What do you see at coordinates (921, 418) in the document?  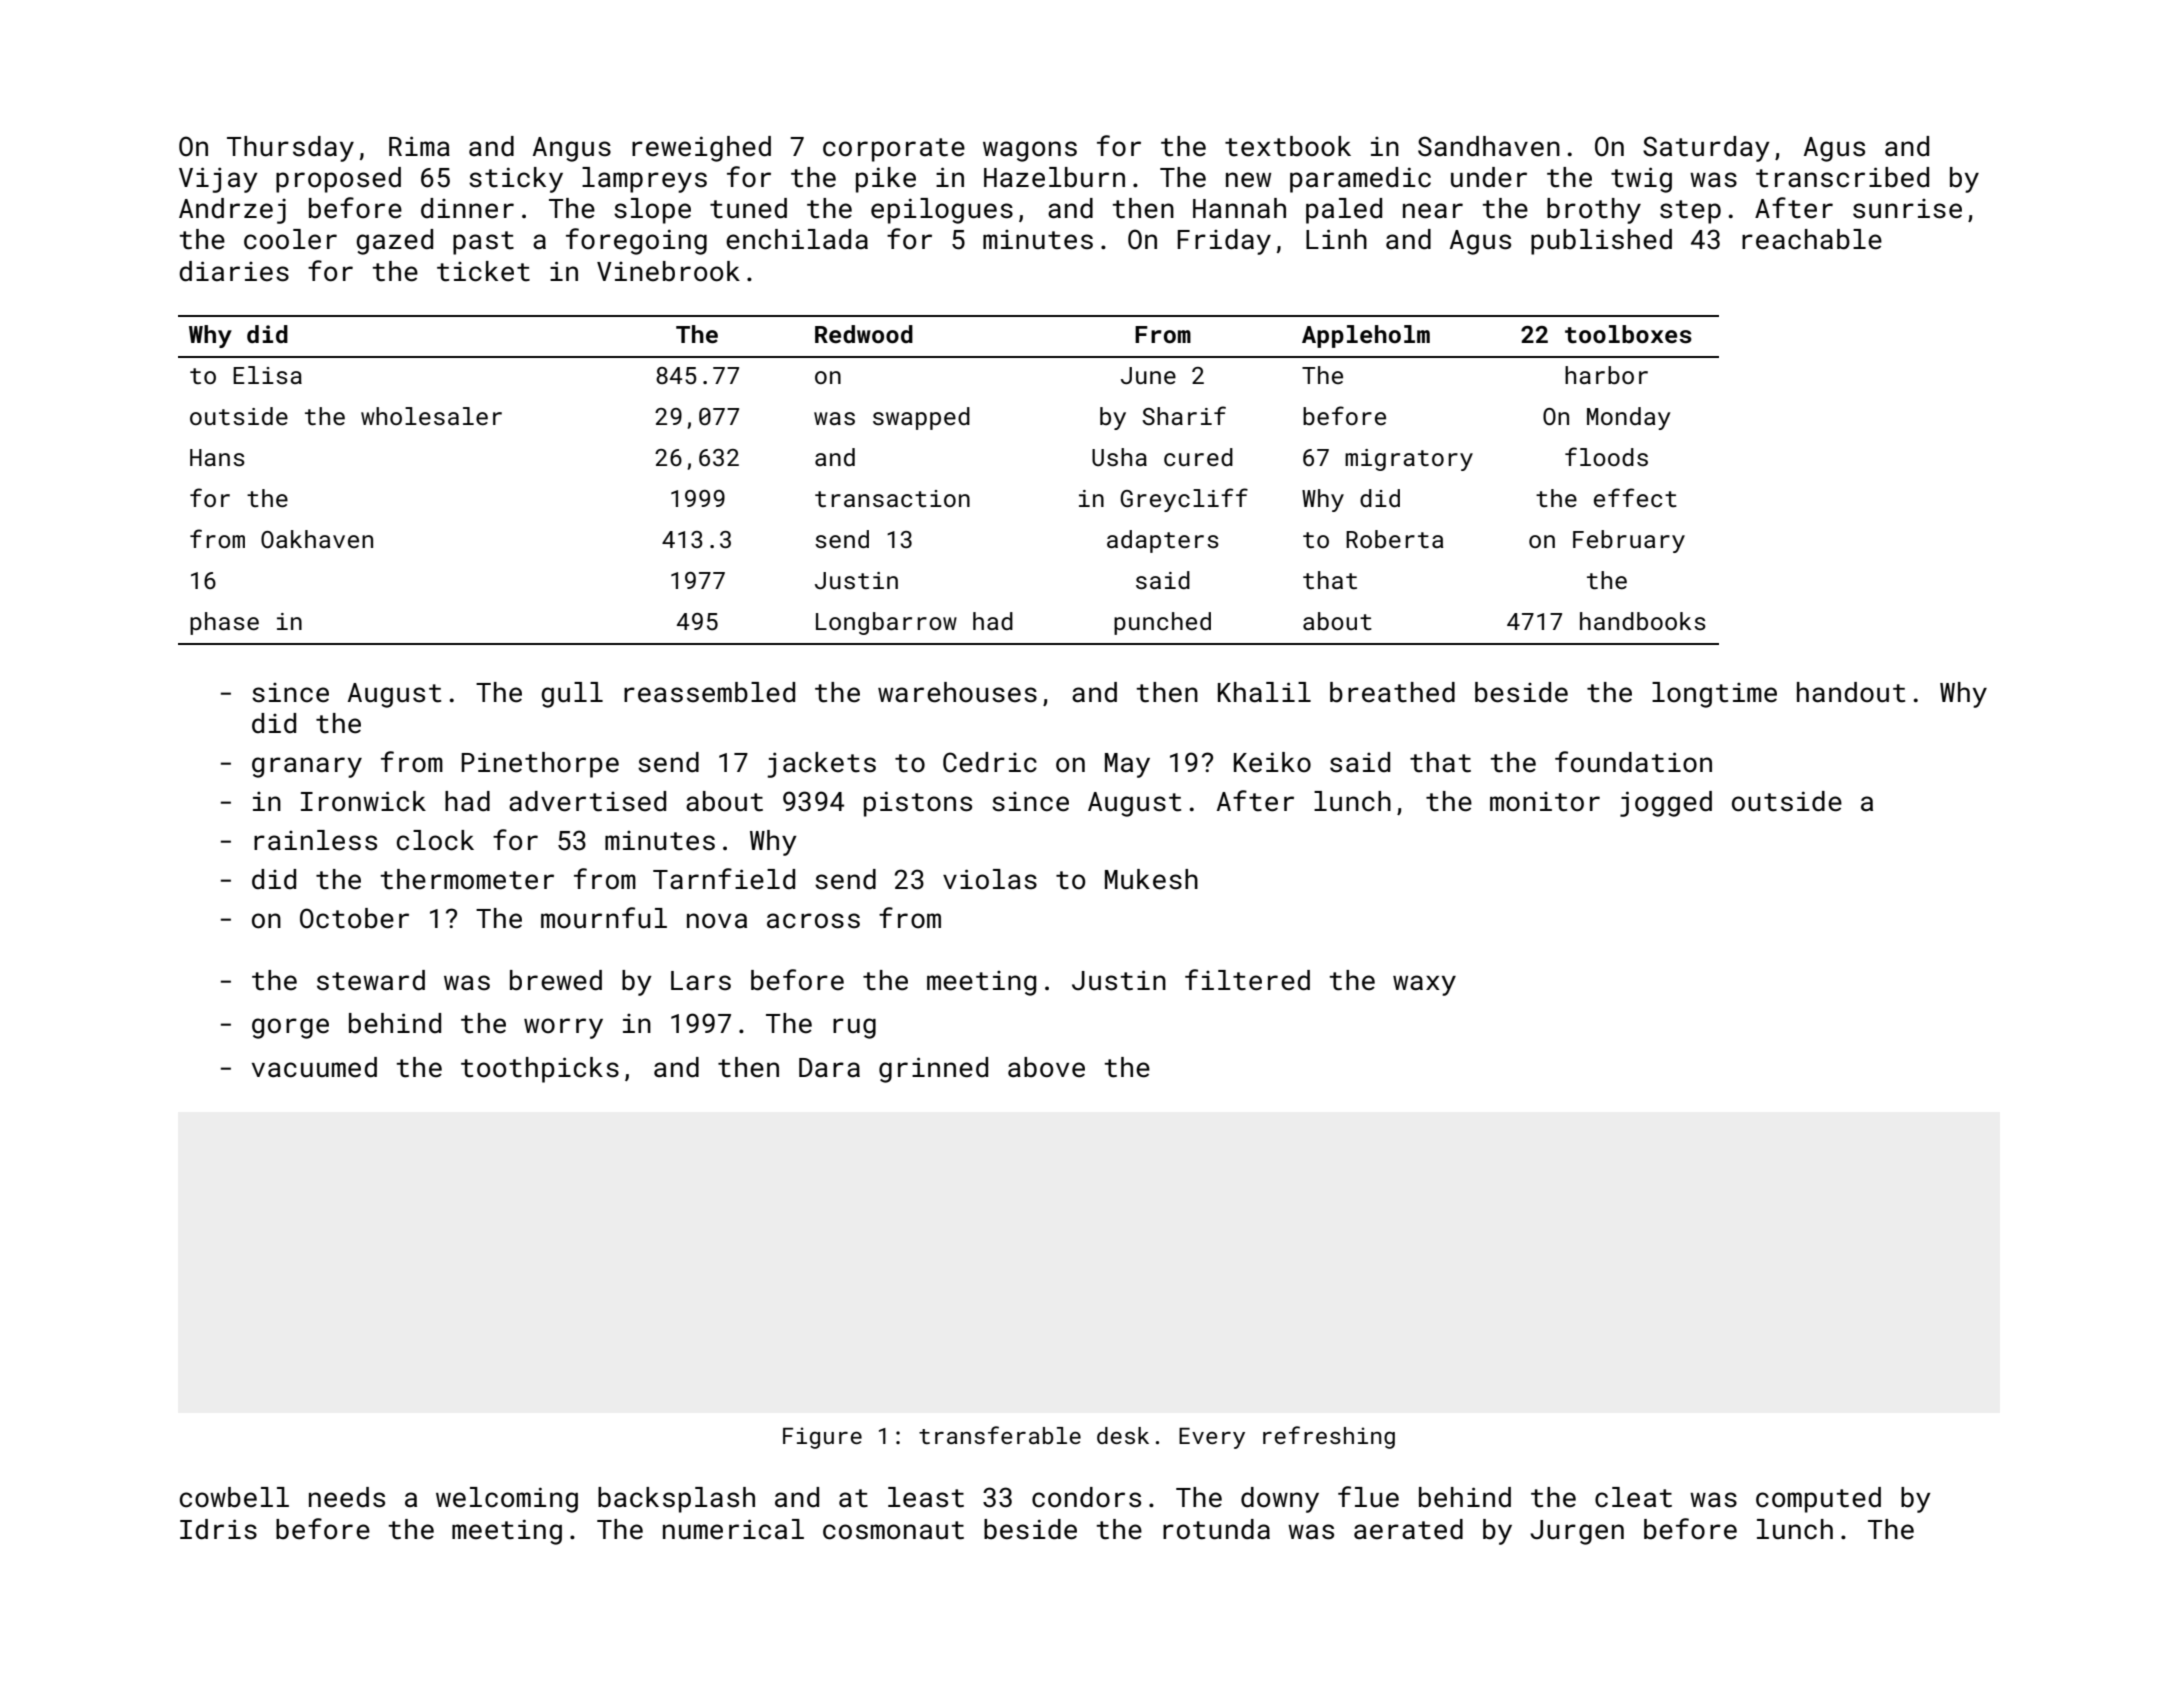 I see `swapped` at bounding box center [921, 418].
